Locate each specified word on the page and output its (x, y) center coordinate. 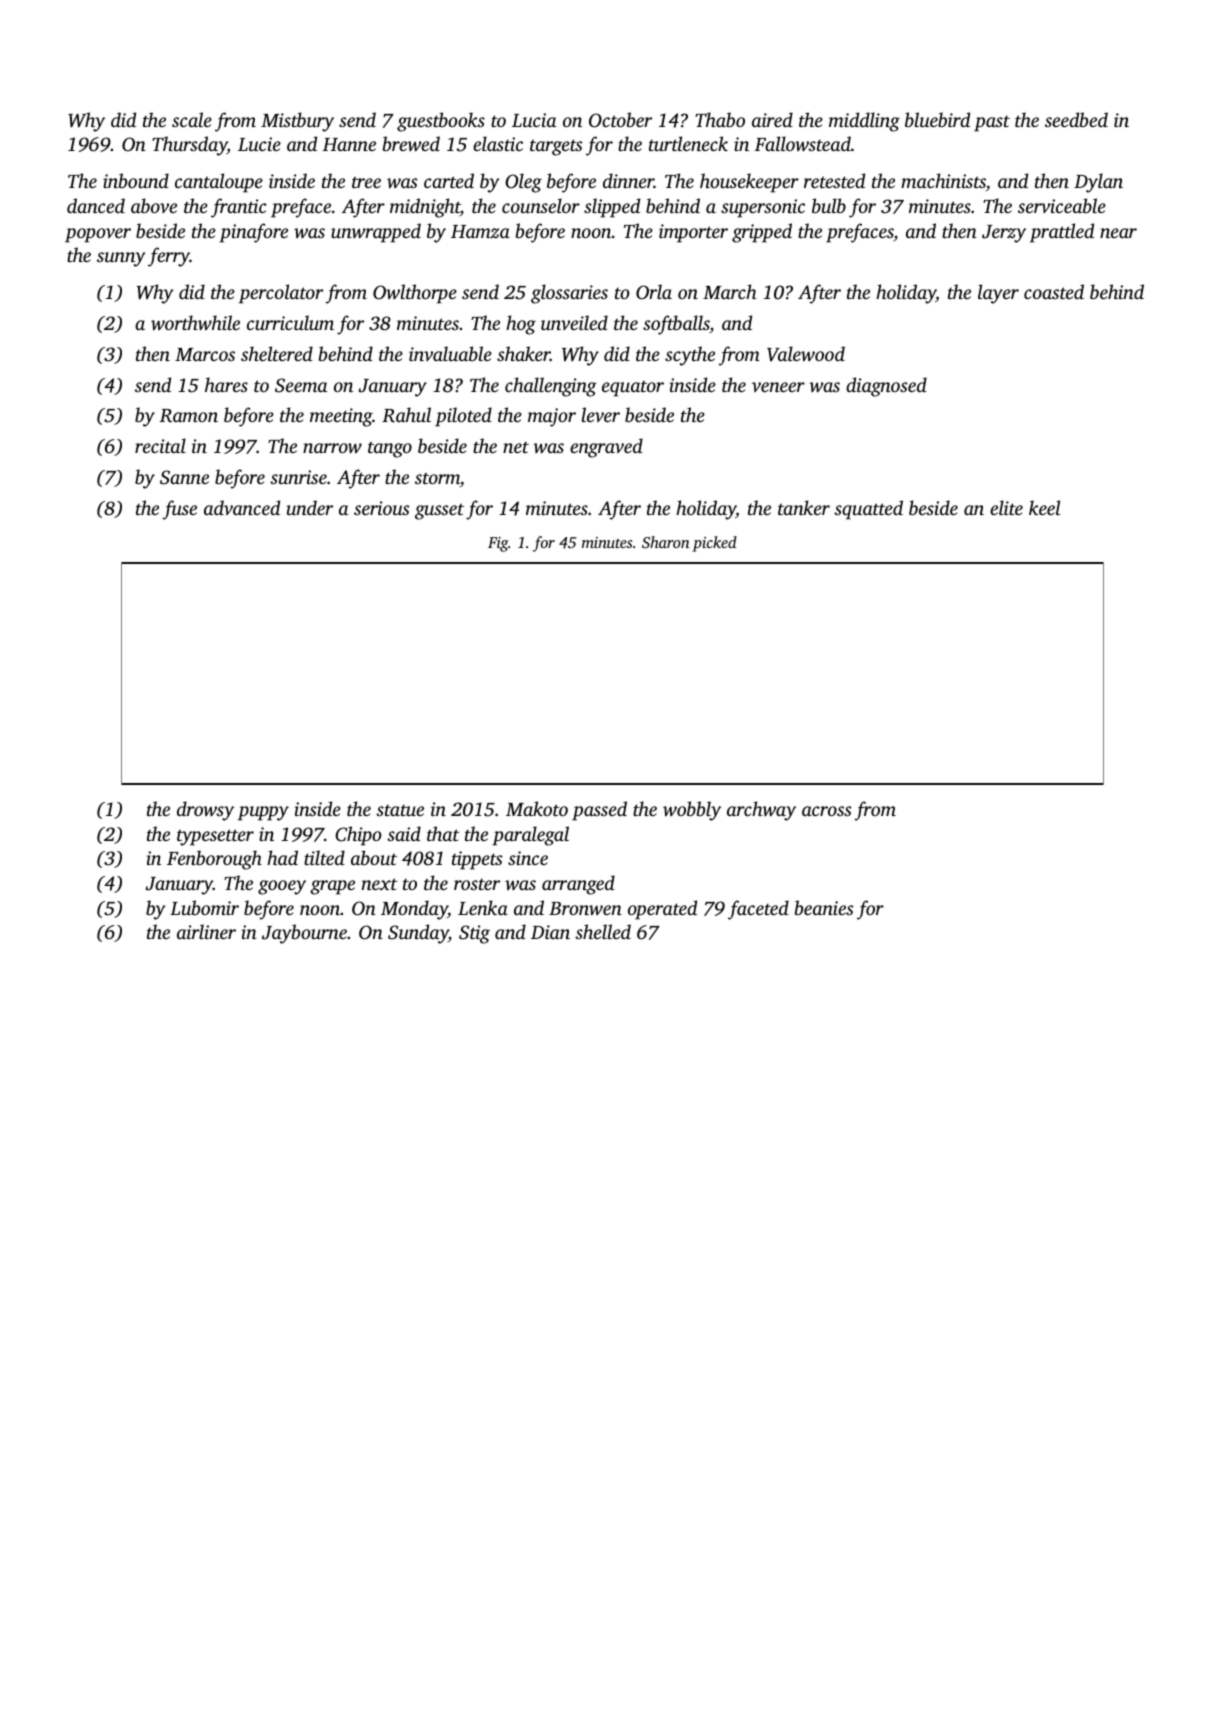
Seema (301, 385)
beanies (823, 907)
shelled (603, 931)
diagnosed (886, 387)
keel (1044, 507)
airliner (206, 931)
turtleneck (688, 143)
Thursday (189, 146)
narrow (332, 448)
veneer (778, 387)
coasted (1054, 291)
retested (834, 180)
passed (599, 811)
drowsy (205, 811)
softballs (676, 325)
